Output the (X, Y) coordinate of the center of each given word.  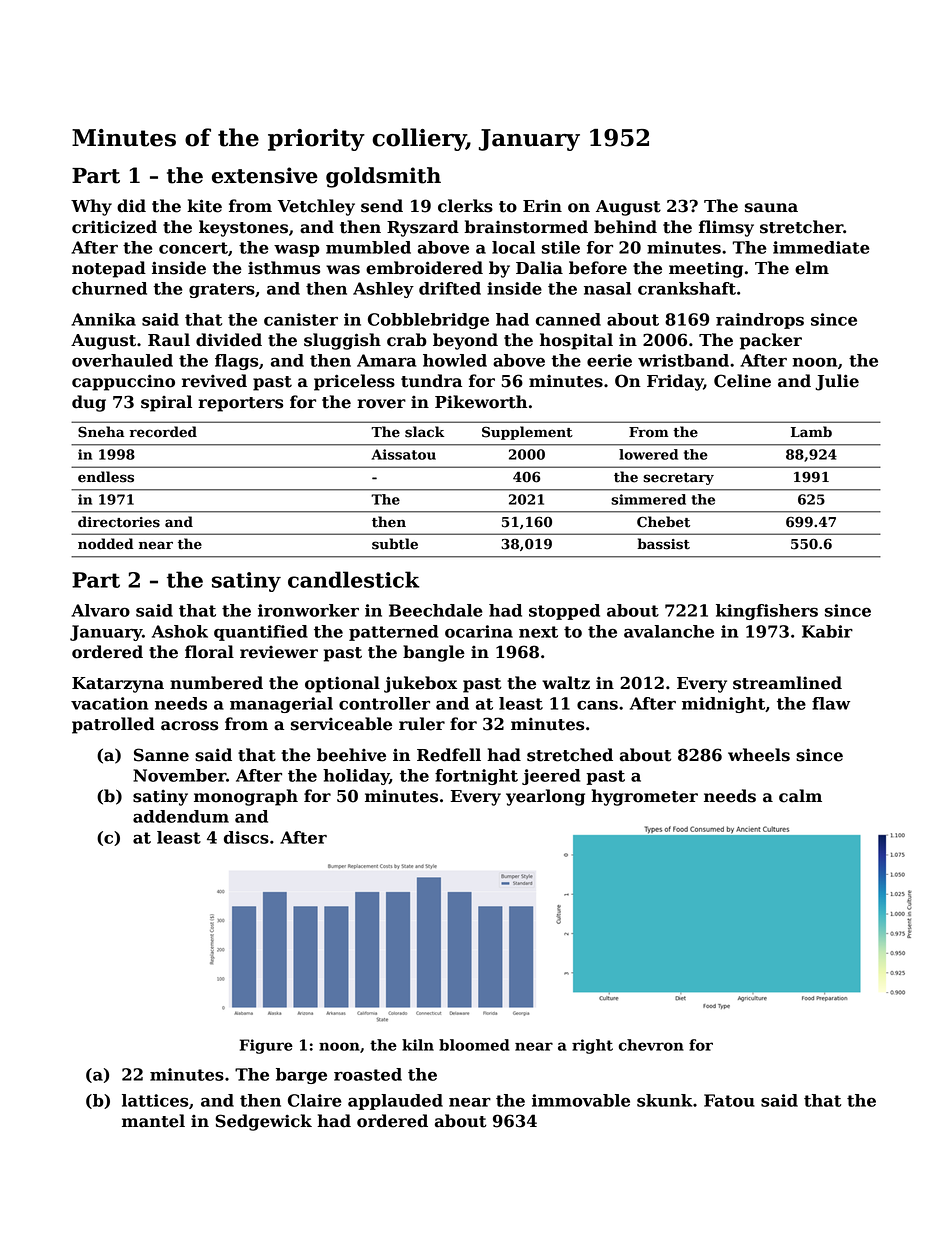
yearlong (545, 797)
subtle (395, 544)
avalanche (669, 631)
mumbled (368, 247)
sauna (771, 208)
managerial (281, 705)
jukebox (420, 684)
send (382, 206)
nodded (106, 544)
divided (229, 340)
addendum (181, 816)
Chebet (663, 522)
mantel (153, 1121)
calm (800, 796)
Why (91, 207)
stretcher (801, 227)
